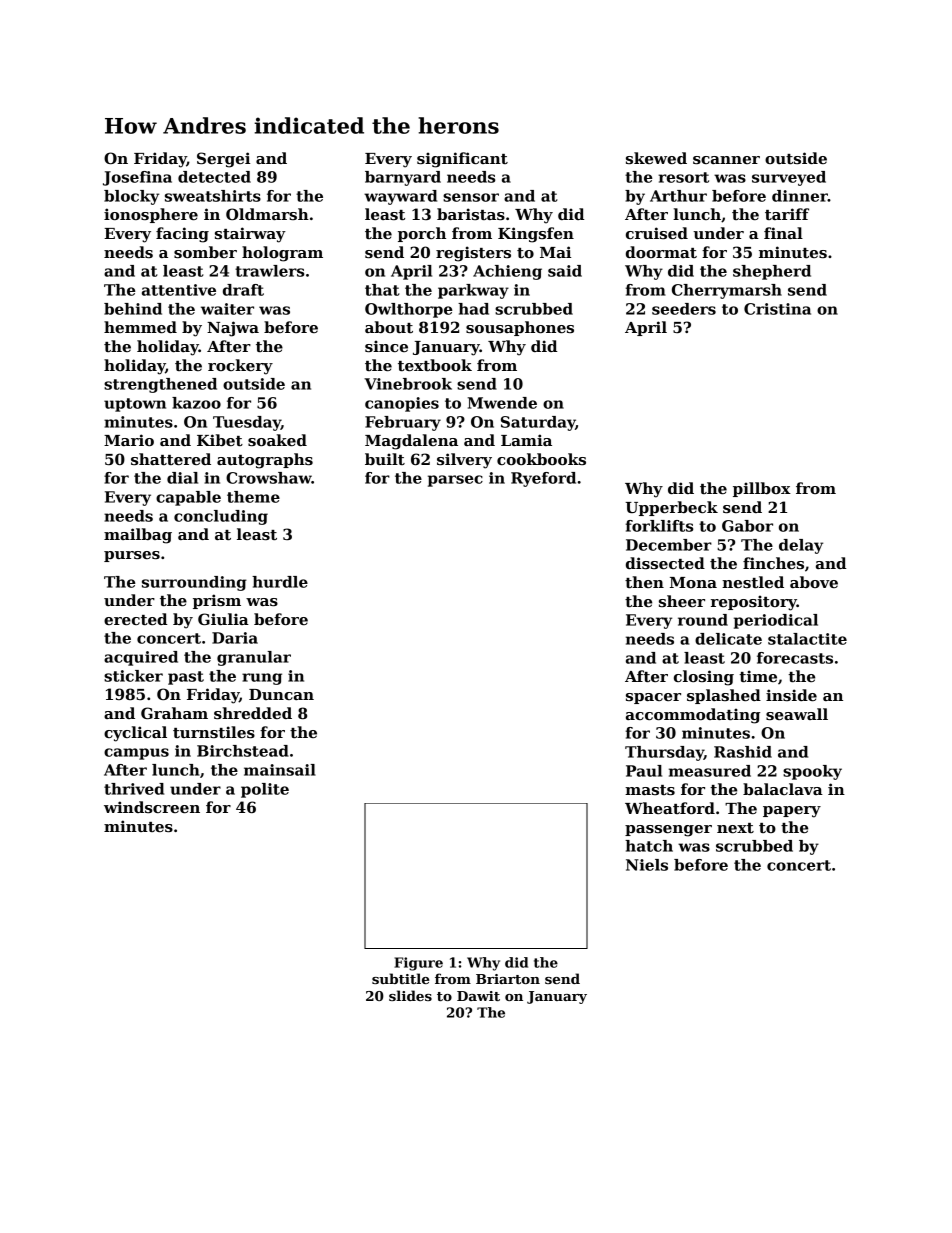  Describe the element at coordinates (400, 978) in the screenshot. I see `subtitle` at that location.
